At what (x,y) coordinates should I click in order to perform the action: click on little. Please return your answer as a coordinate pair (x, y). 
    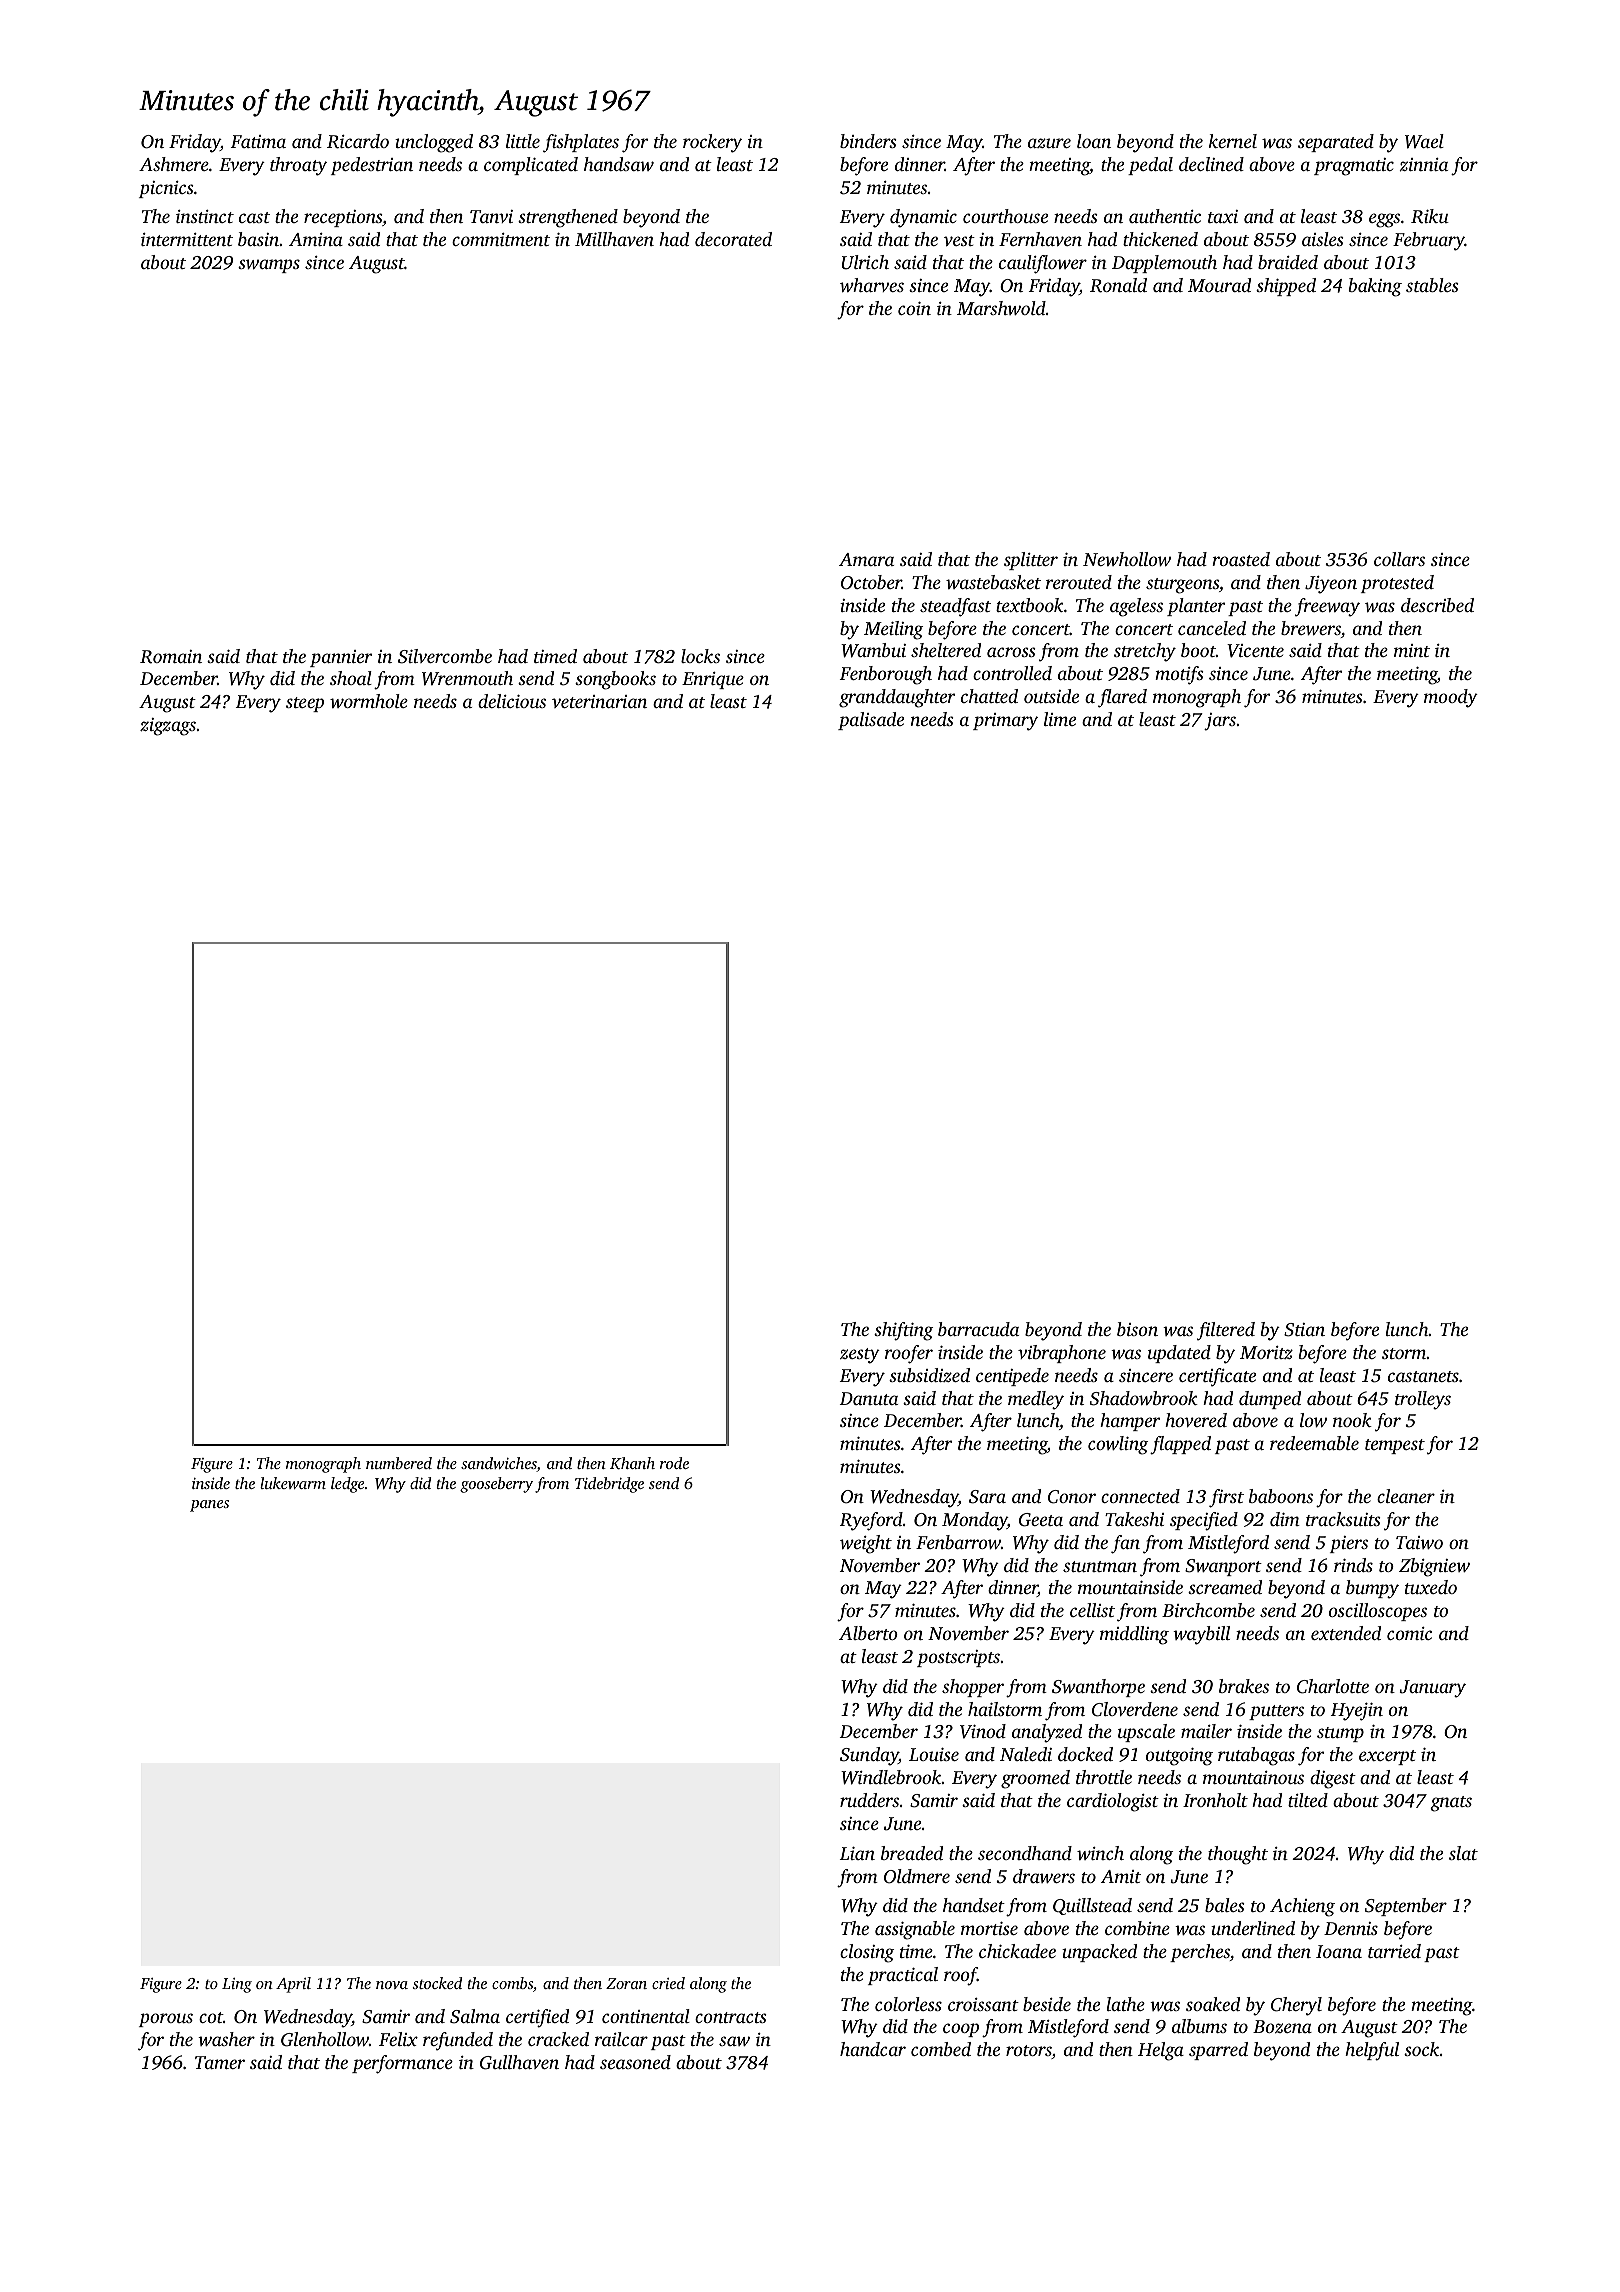
    Looking at the image, I should click on (523, 141).
